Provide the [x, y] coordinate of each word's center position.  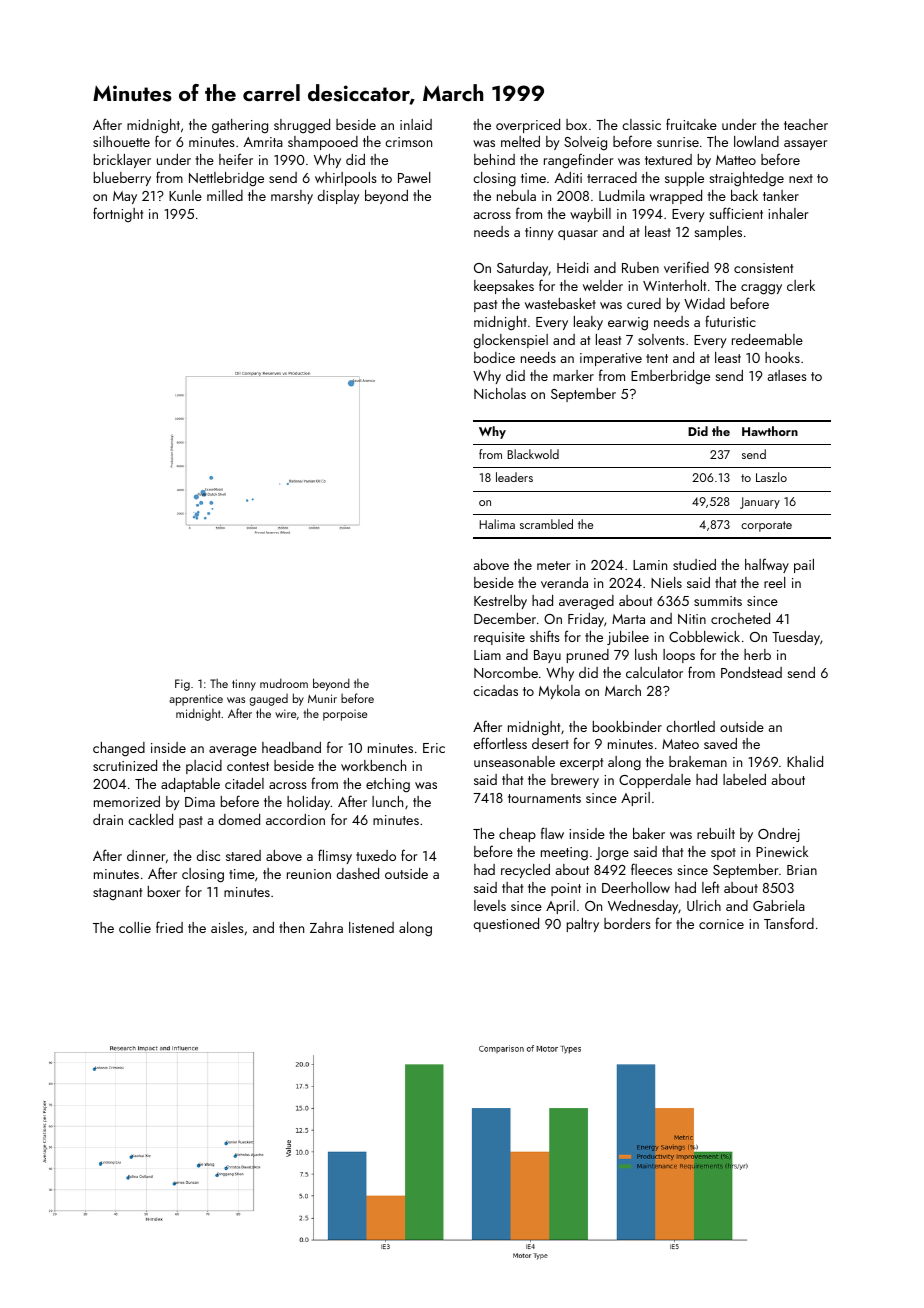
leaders [514, 477]
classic [641, 124]
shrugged [302, 126]
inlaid [416, 124]
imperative [611, 359]
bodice [494, 357]
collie [135, 927]
